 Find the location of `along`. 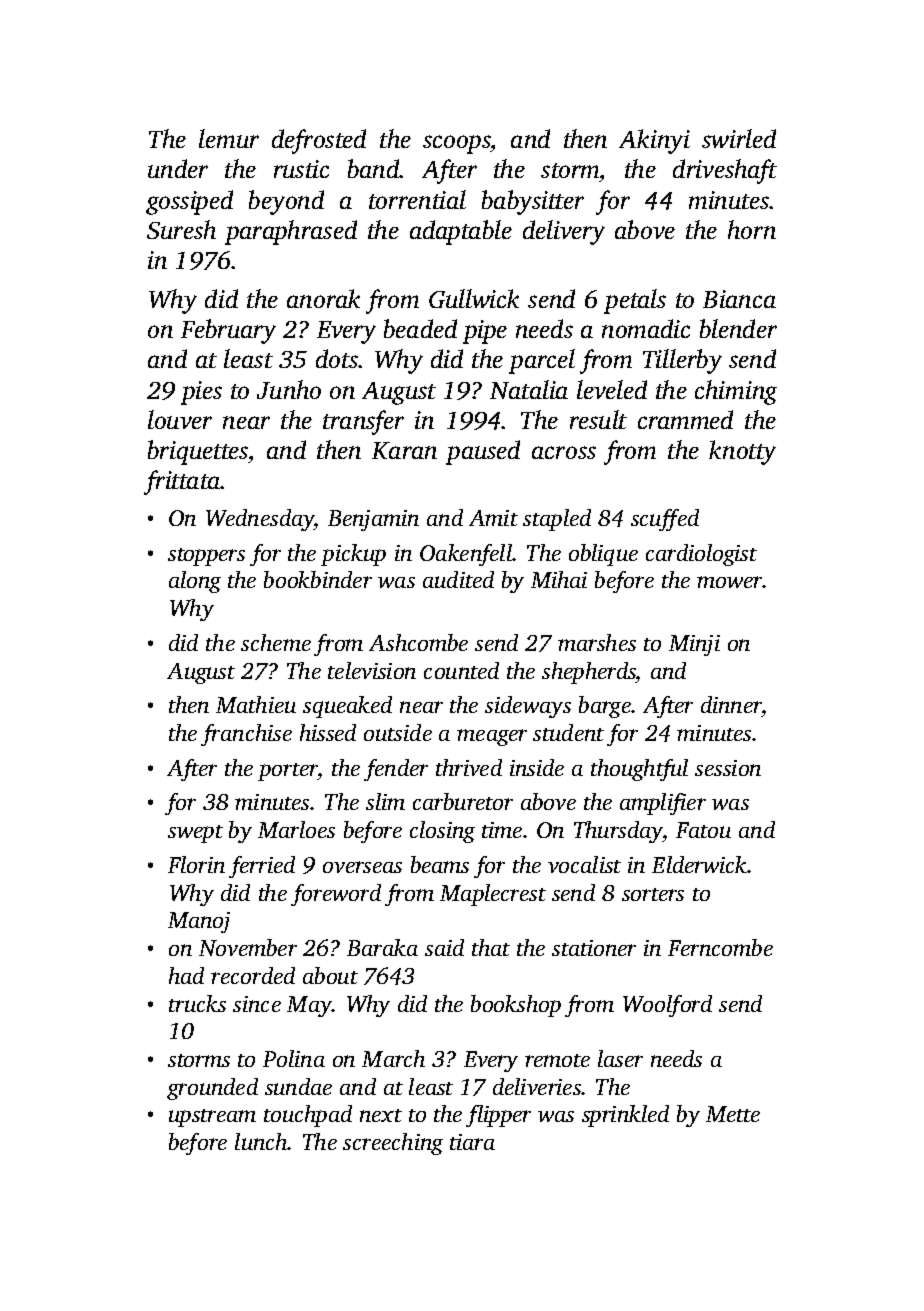

along is located at coordinates (195, 582).
